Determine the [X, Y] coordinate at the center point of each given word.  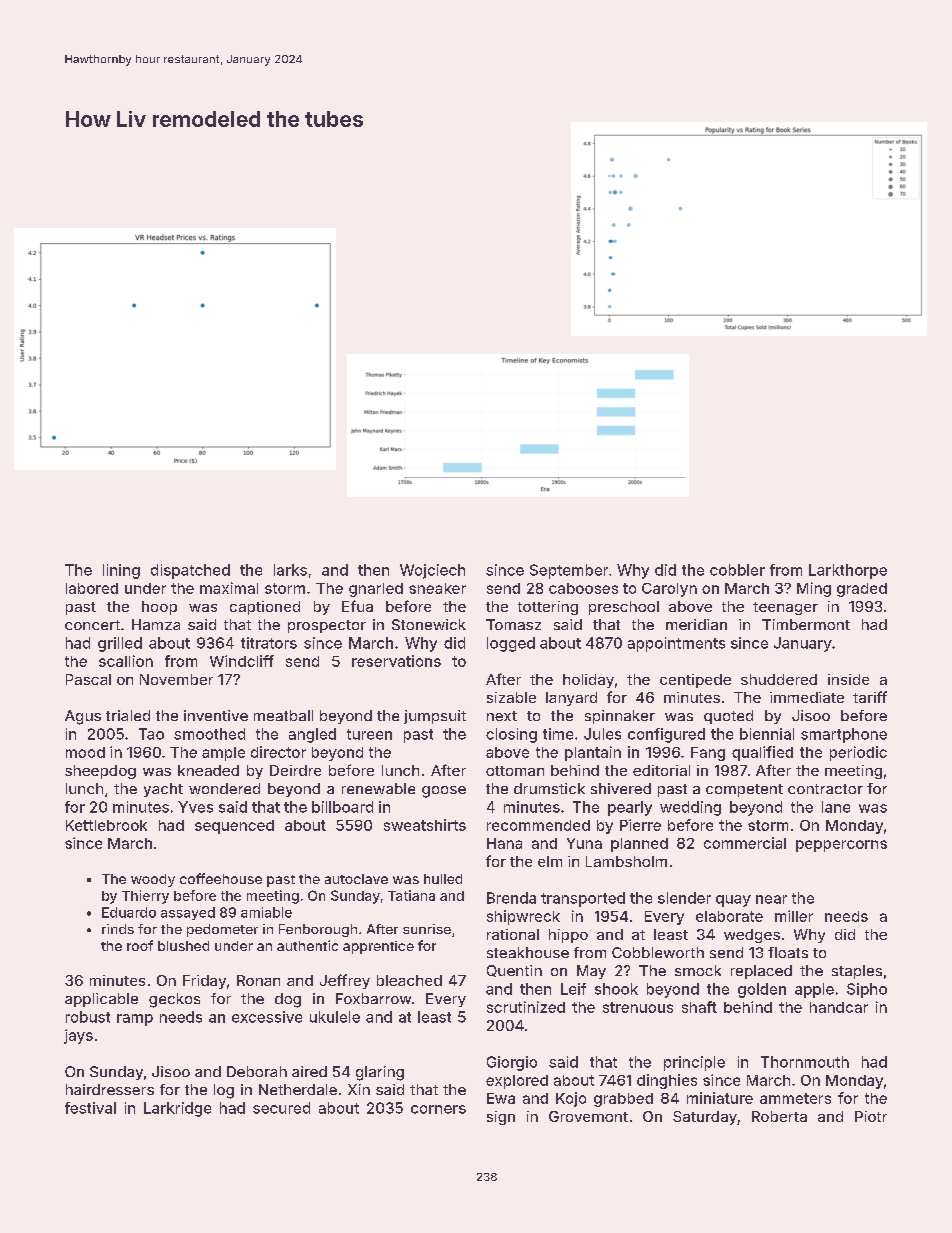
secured [281, 1108]
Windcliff [242, 661]
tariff [870, 697]
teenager [785, 608]
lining [121, 571]
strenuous [638, 1007]
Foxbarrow [373, 998]
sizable [511, 697]
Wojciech [432, 571]
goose [444, 792]
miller [794, 916]
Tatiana [411, 895]
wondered [224, 788]
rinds [118, 929]
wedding [690, 808]
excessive [267, 1017]
